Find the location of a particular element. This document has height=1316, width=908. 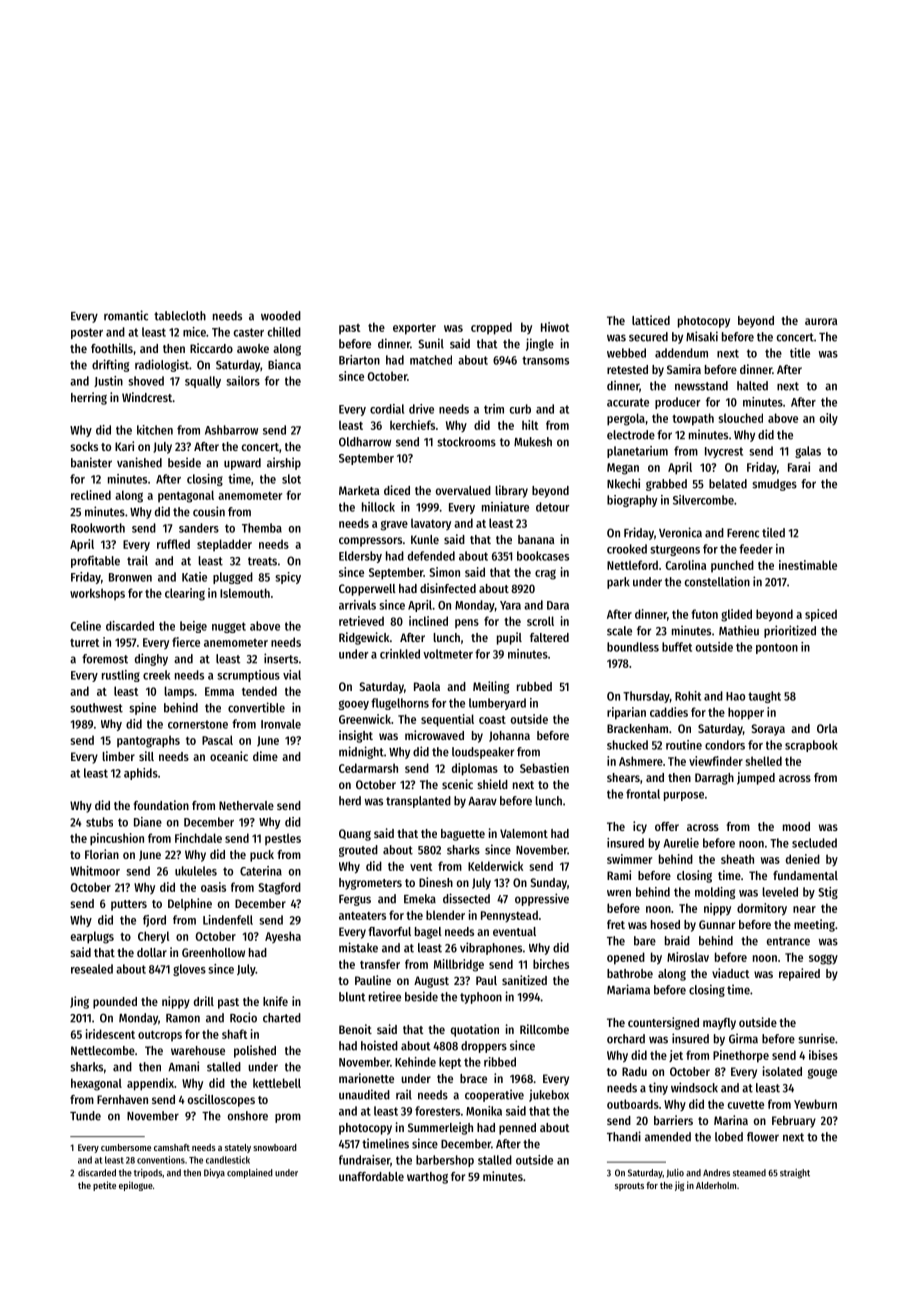

latticed is located at coordinates (651, 320).
